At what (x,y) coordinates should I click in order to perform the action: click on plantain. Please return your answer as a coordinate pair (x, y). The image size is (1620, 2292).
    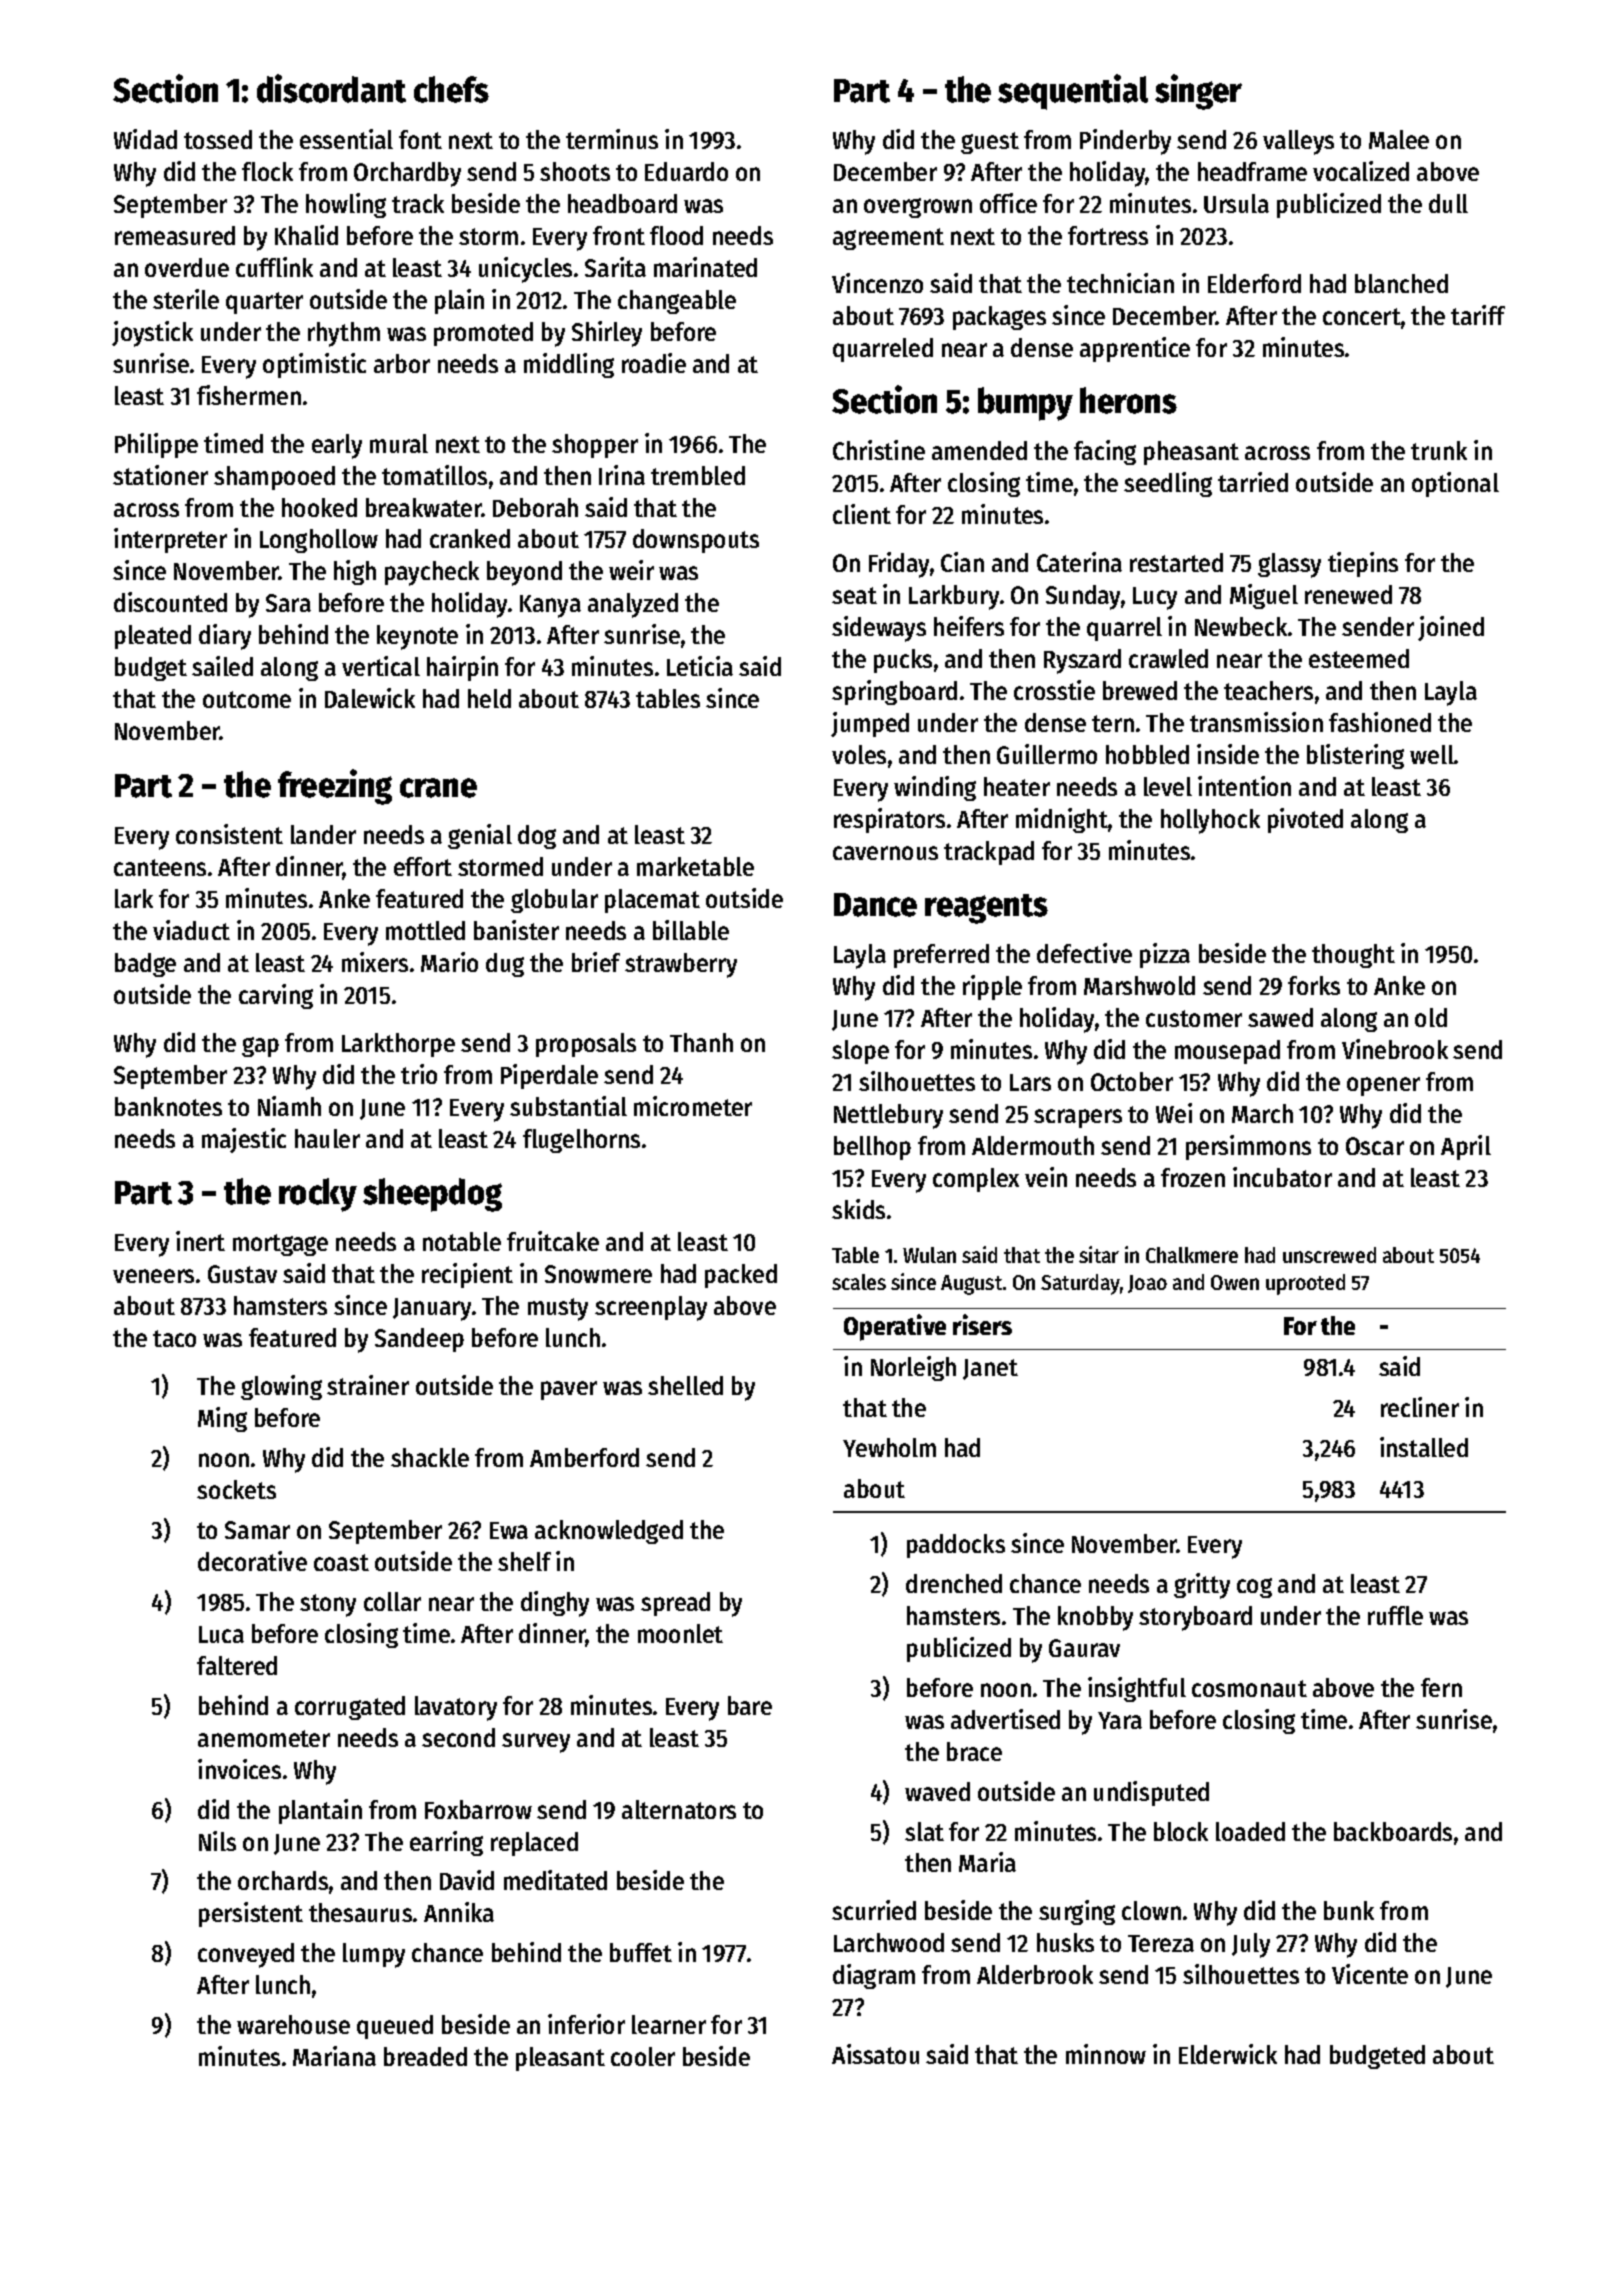
    Looking at the image, I should click on (320, 1811).
